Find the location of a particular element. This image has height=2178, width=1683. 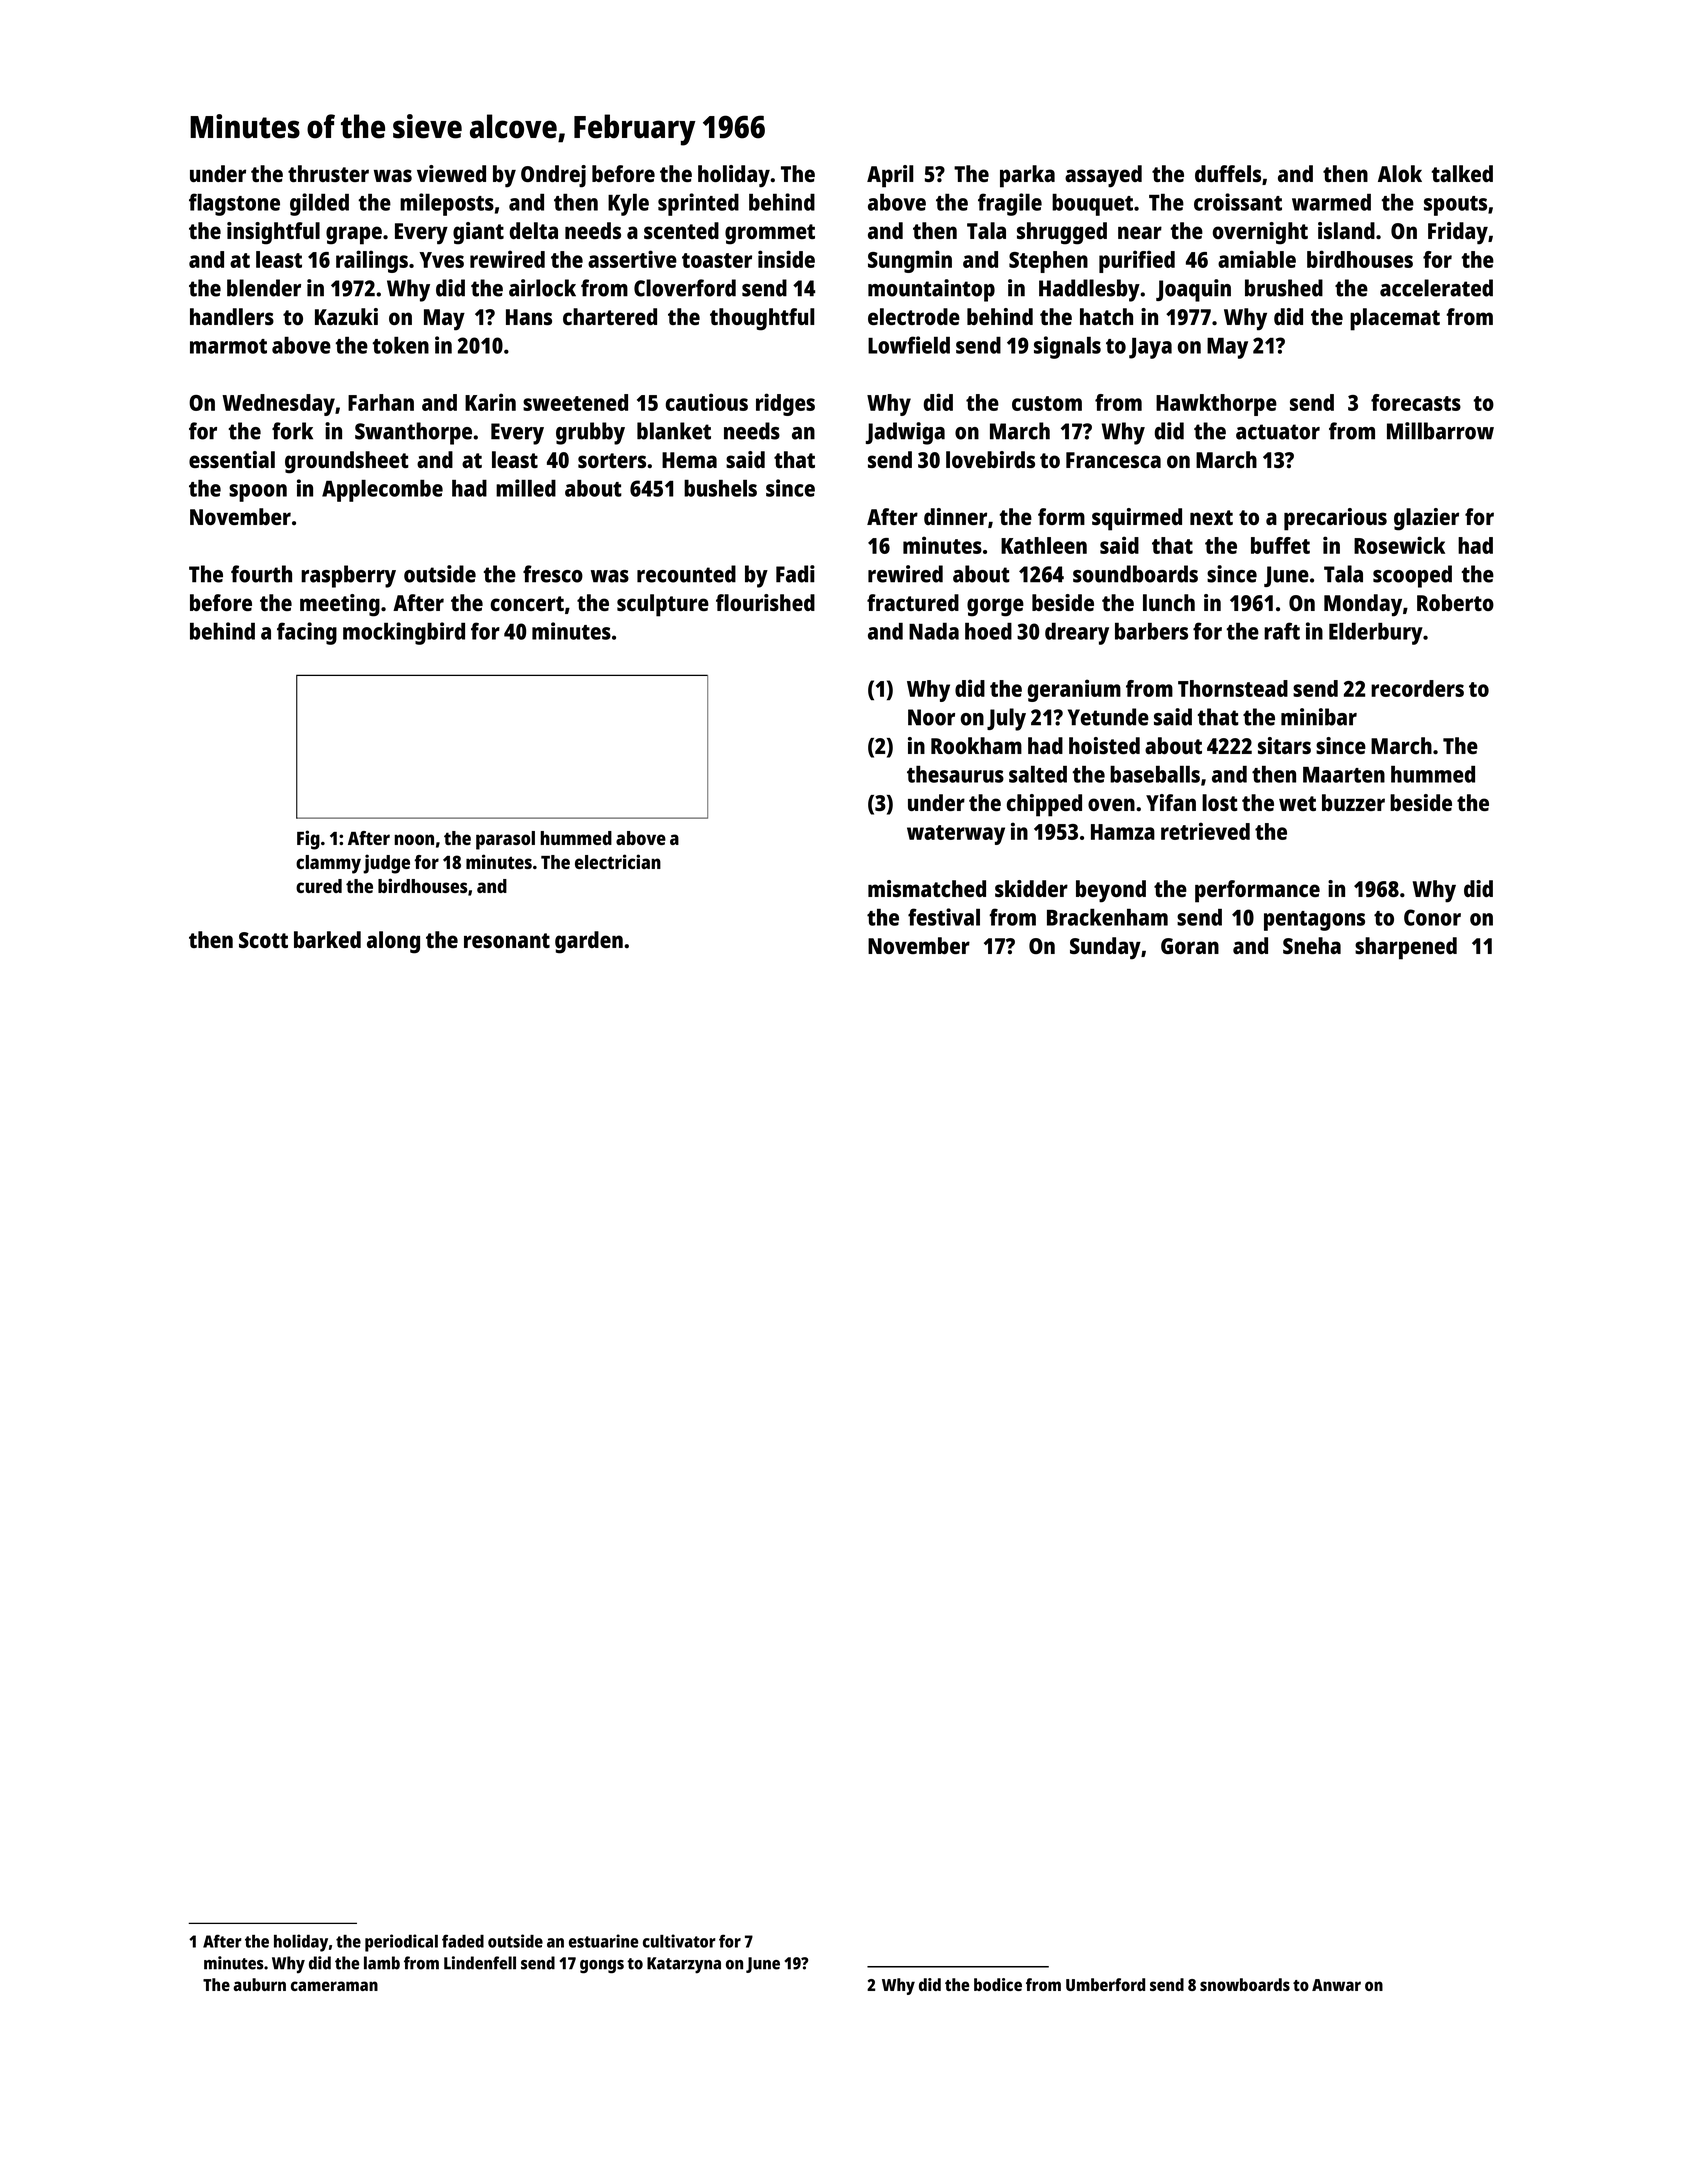

token is located at coordinates (400, 345).
